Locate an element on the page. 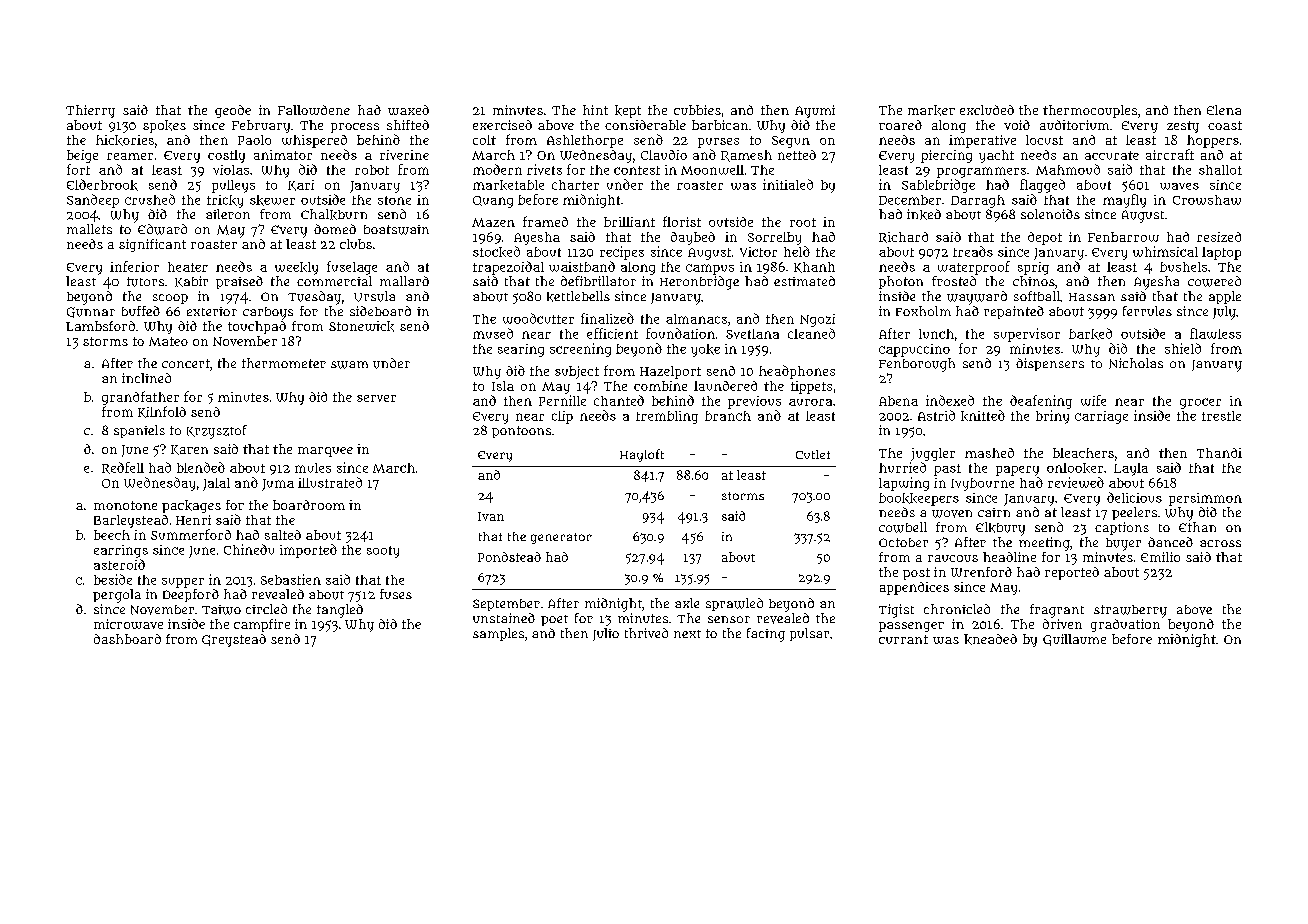 The width and height of the image is (1308, 924). bleachers is located at coordinates (1083, 453).
